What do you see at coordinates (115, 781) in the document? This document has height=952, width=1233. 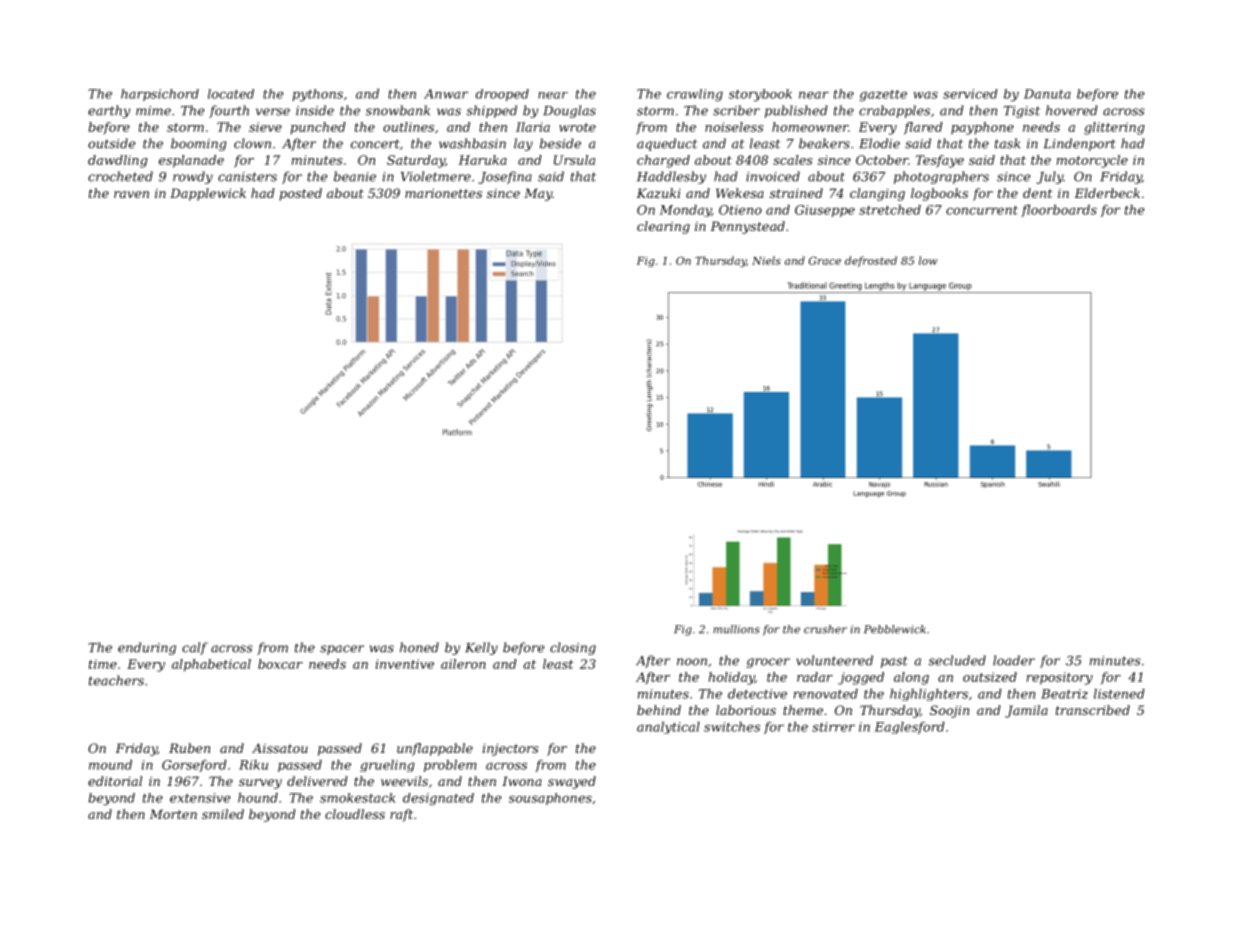 I see `editorial` at bounding box center [115, 781].
